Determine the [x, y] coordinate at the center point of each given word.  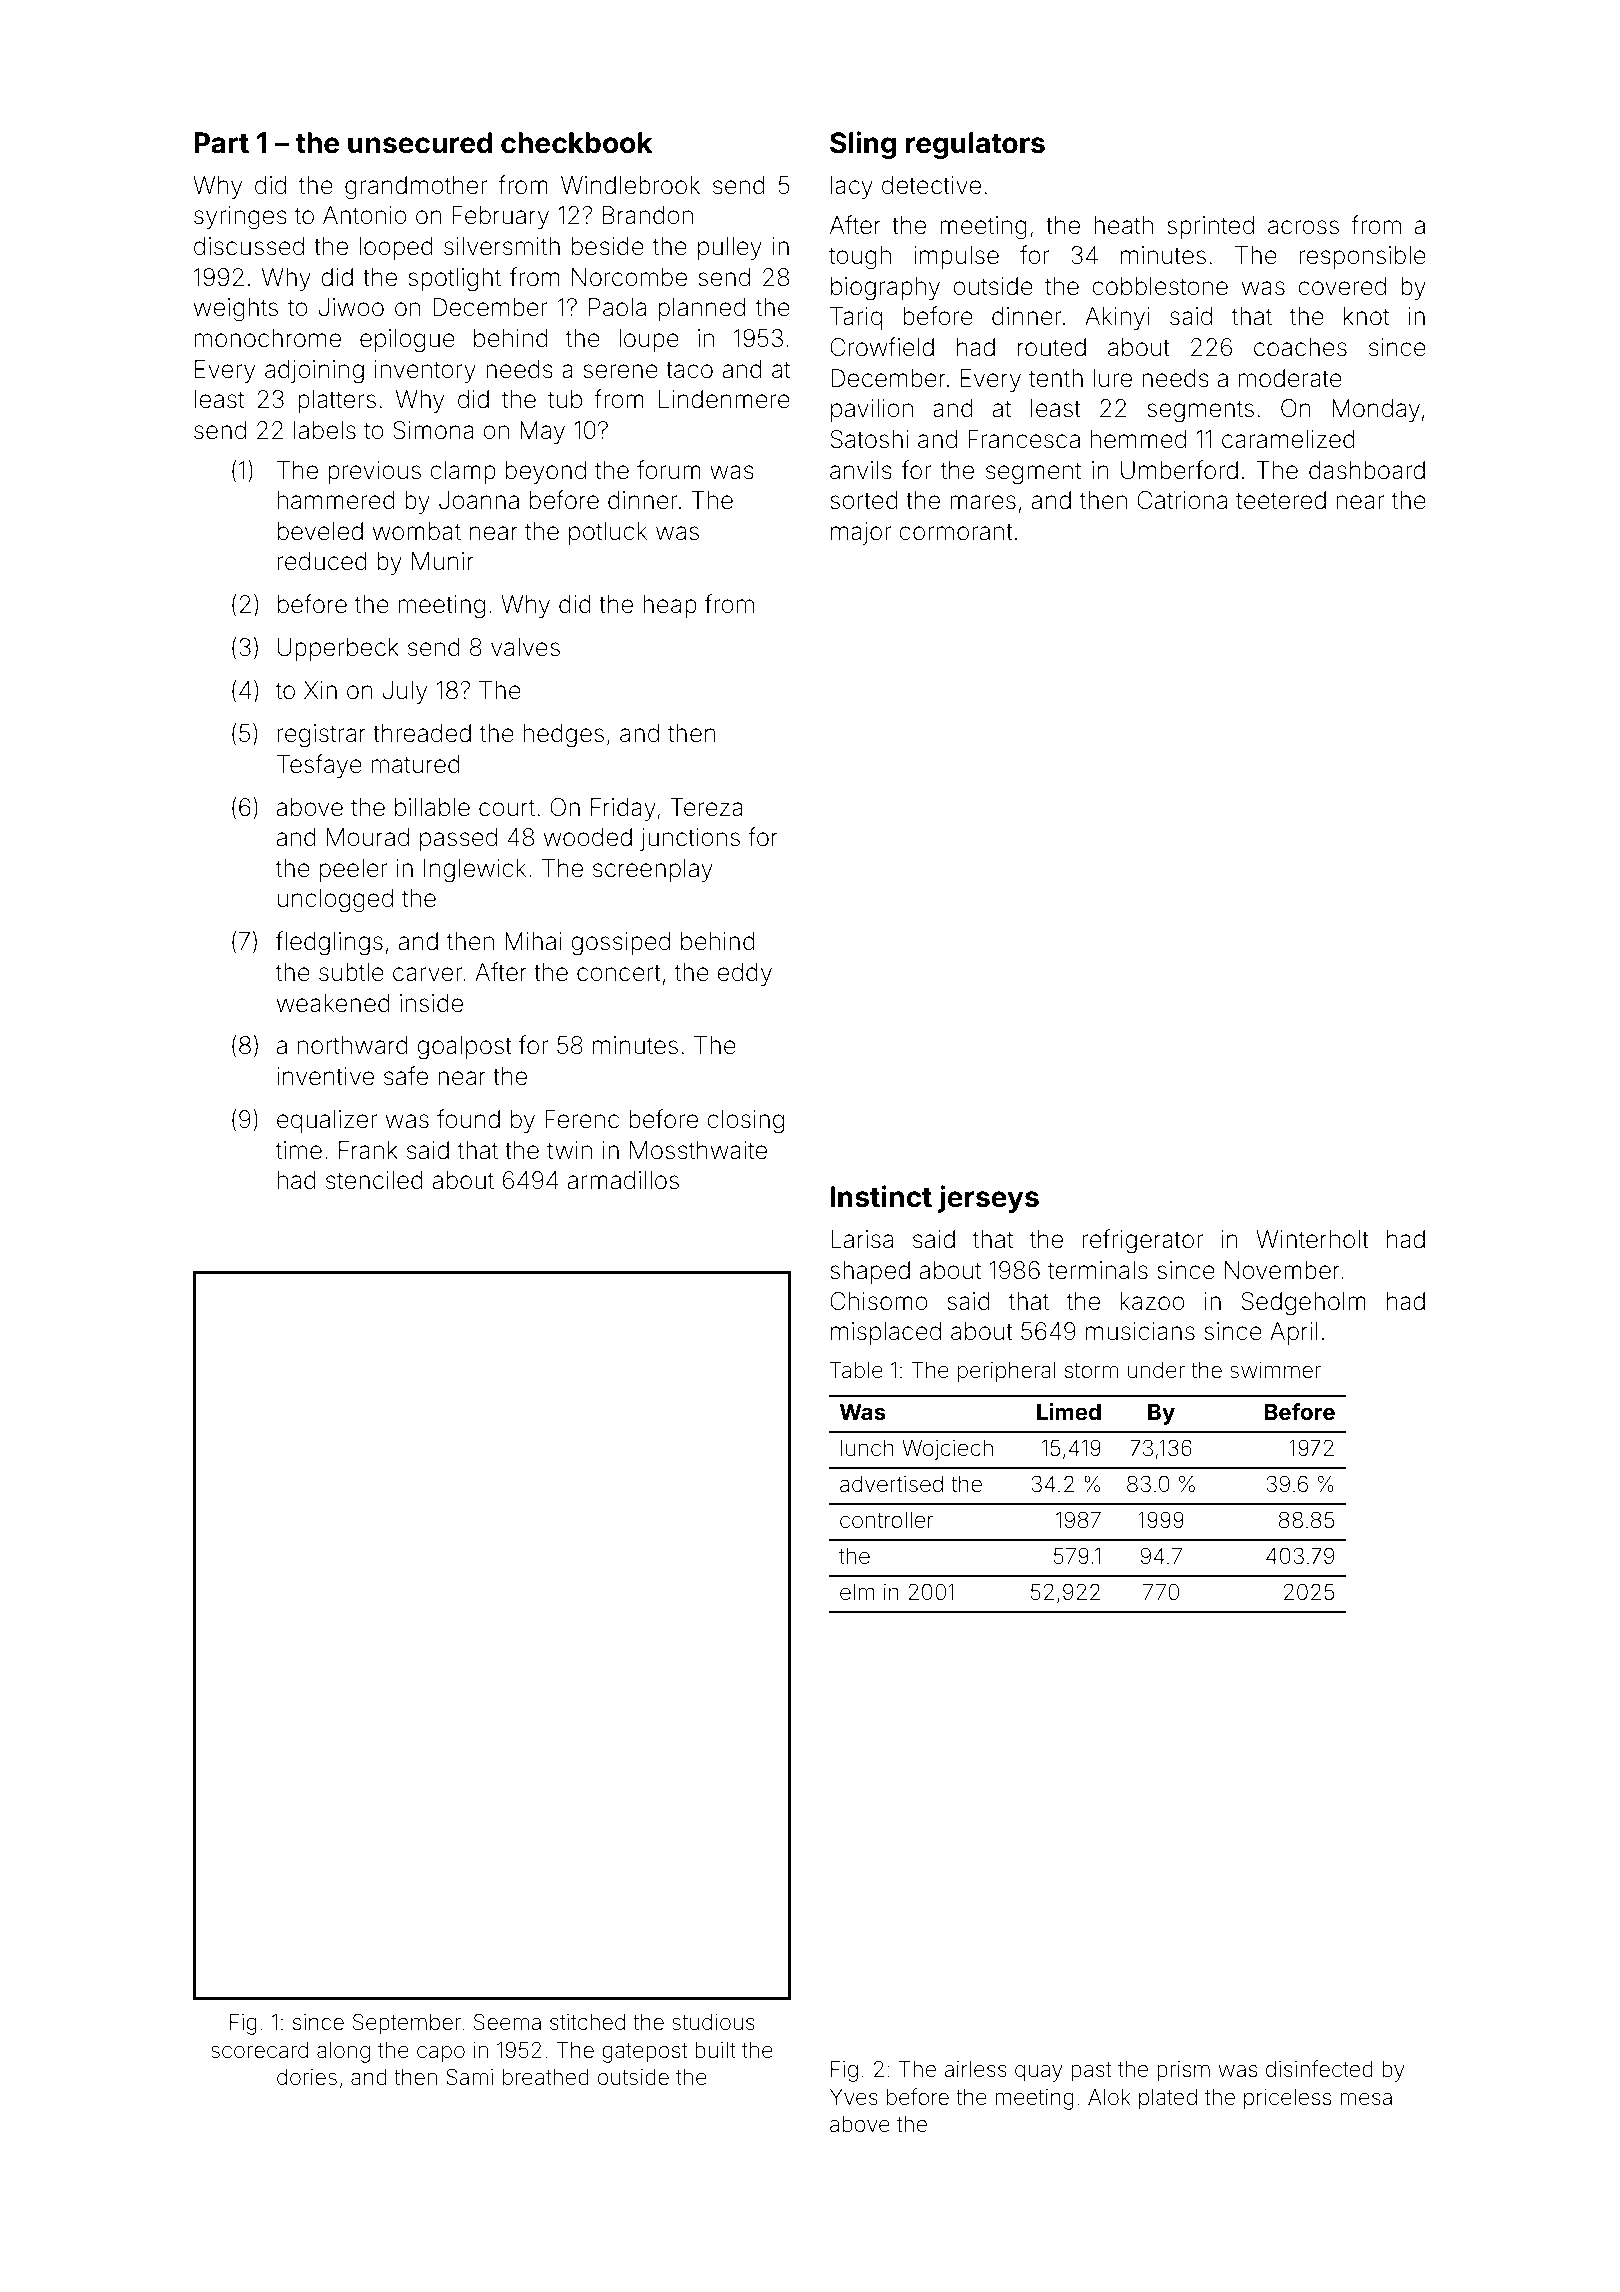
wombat [417, 531]
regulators [975, 145]
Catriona [1182, 500]
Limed [1069, 1411]
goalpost [464, 1048]
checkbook [577, 143]
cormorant [956, 532]
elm [857, 1592]
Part [221, 143]
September [407, 2024]
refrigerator [1143, 1241]
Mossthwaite [698, 1150]
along [343, 2052]
